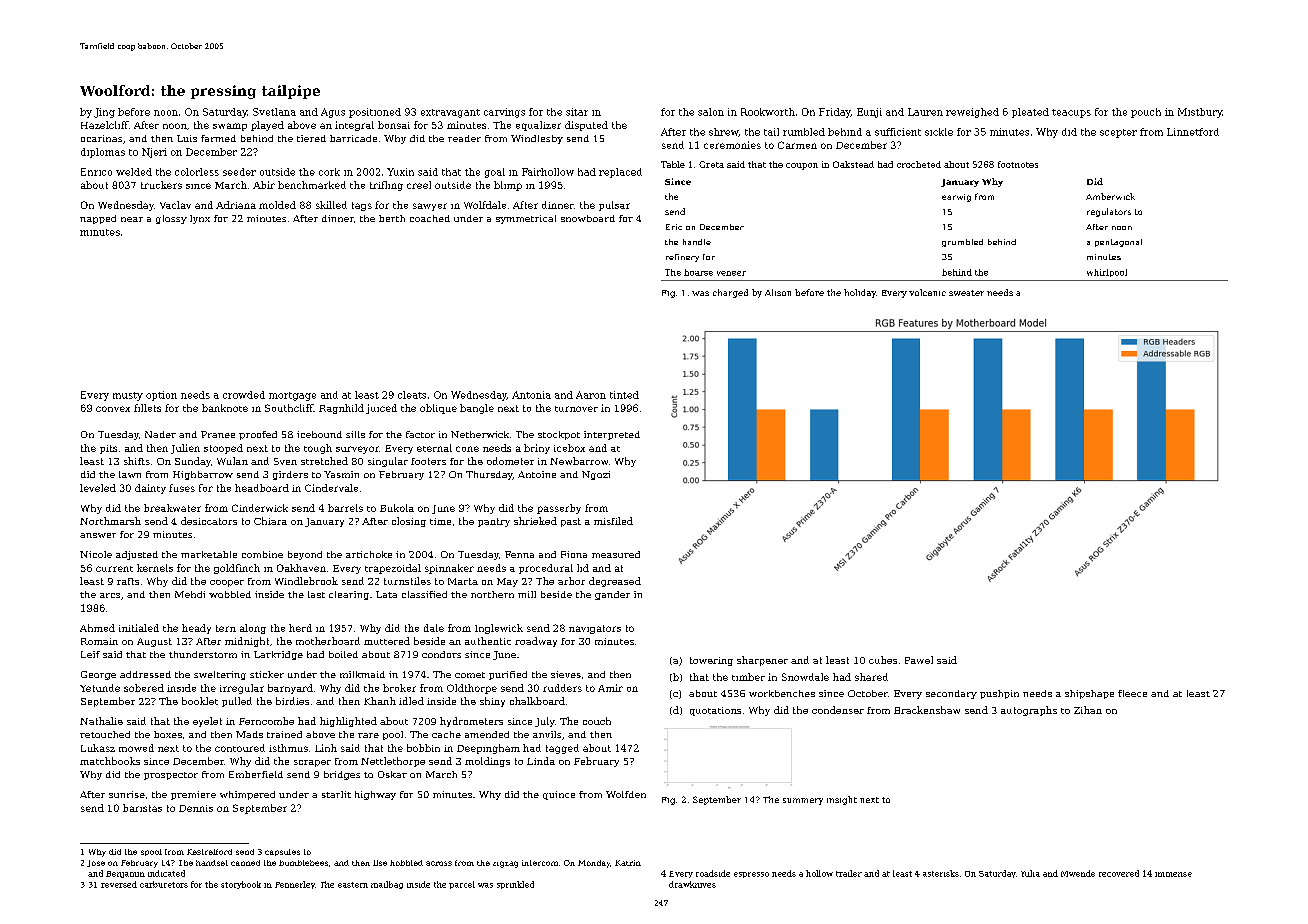 This screenshot has height=924, width=1308. Describe the element at coordinates (1200, 113) in the screenshot. I see `Mistbury` at that location.
